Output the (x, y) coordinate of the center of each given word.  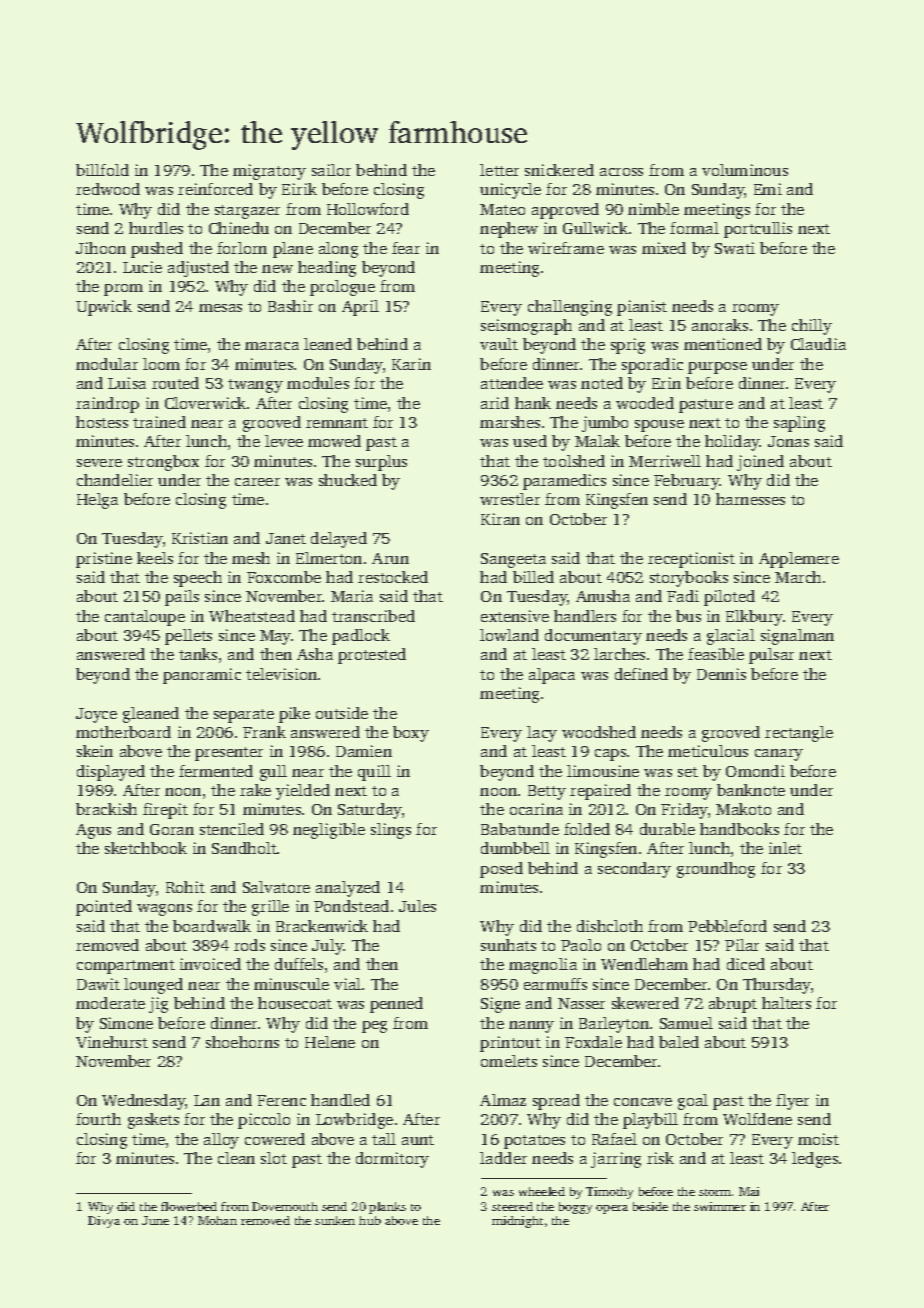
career (257, 482)
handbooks (739, 829)
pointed (104, 908)
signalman (797, 637)
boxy (411, 734)
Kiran (500, 519)
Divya (104, 1222)
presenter (229, 754)
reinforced (215, 189)
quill (374, 773)
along (338, 250)
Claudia (818, 344)
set (688, 772)
